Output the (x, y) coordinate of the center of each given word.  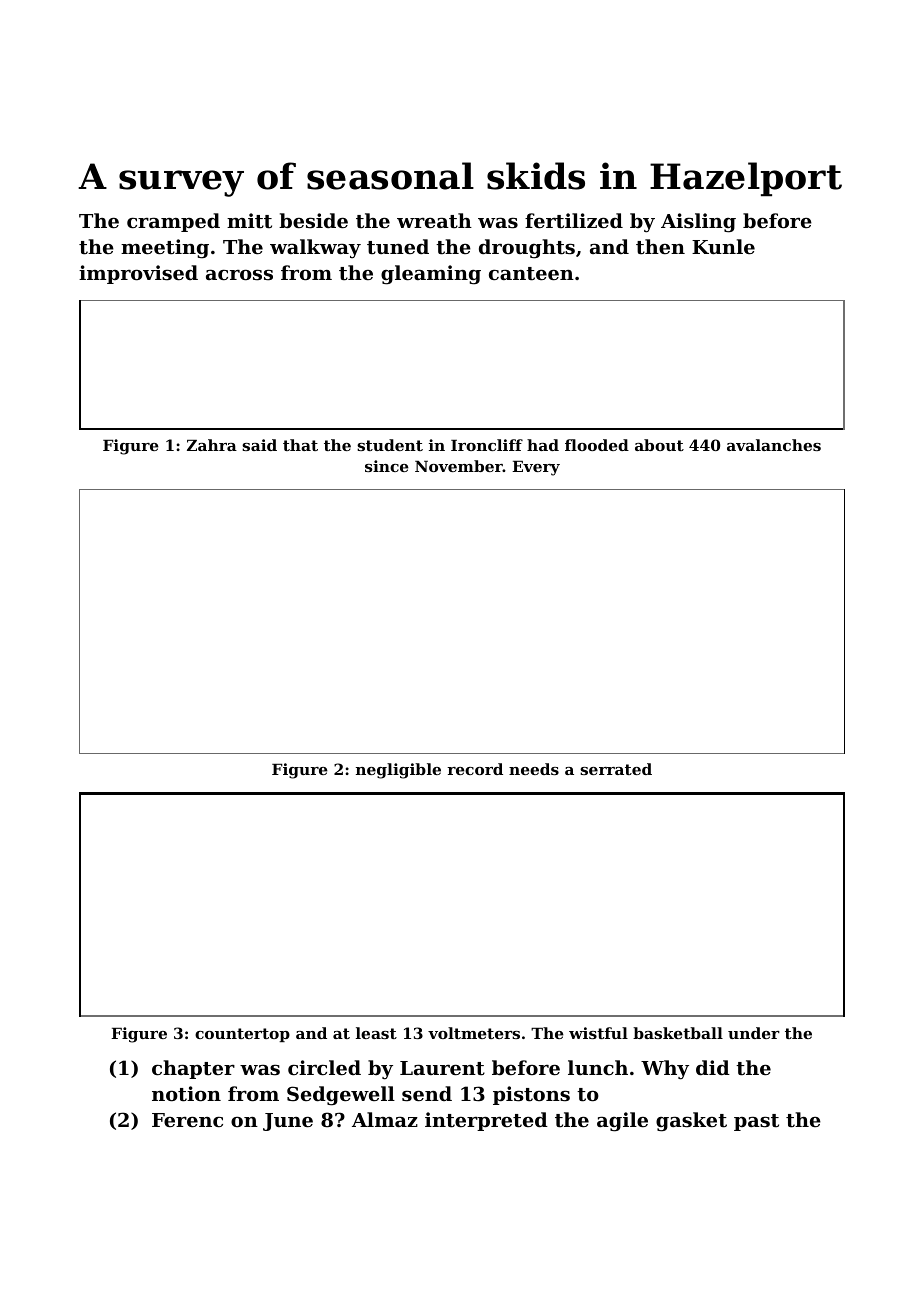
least (376, 1033)
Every (536, 468)
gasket (691, 1122)
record (475, 769)
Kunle (723, 246)
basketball (678, 1033)
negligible (398, 771)
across (239, 275)
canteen (531, 274)
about (659, 445)
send (427, 1094)
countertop (242, 1035)
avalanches (774, 445)
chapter (193, 1069)
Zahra (212, 445)
